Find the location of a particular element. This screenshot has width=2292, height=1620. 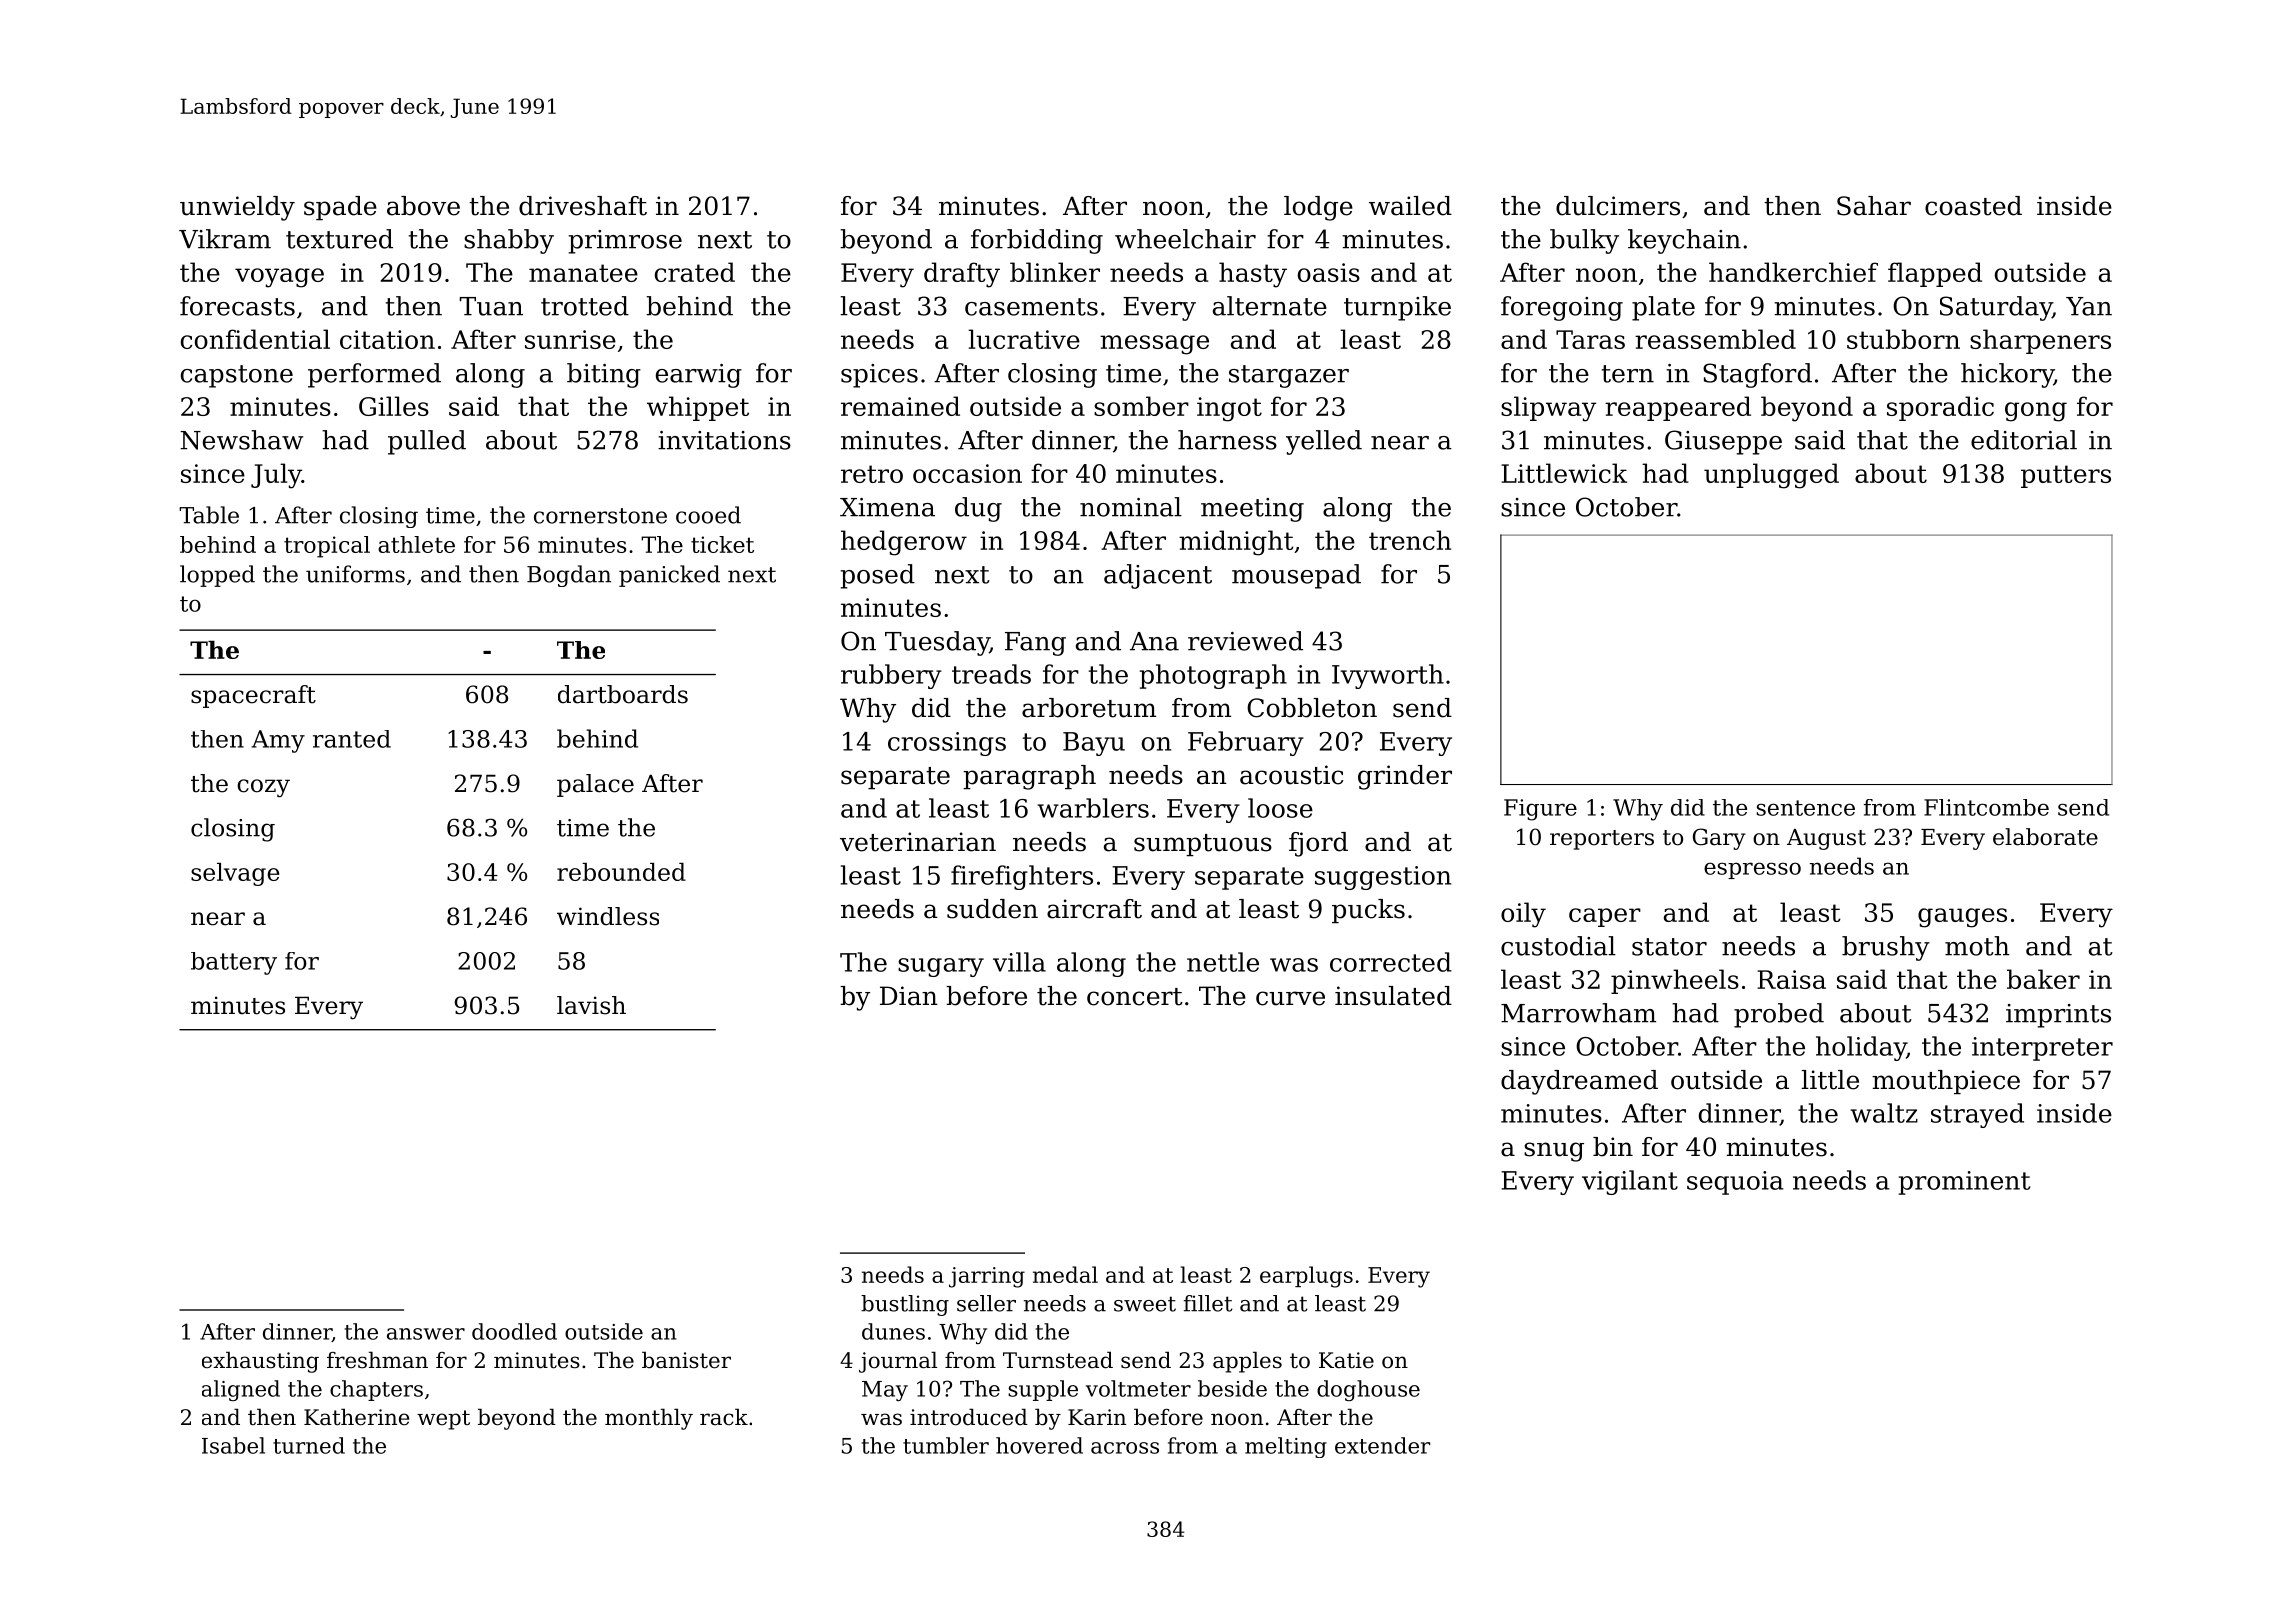

invitations is located at coordinates (724, 440).
